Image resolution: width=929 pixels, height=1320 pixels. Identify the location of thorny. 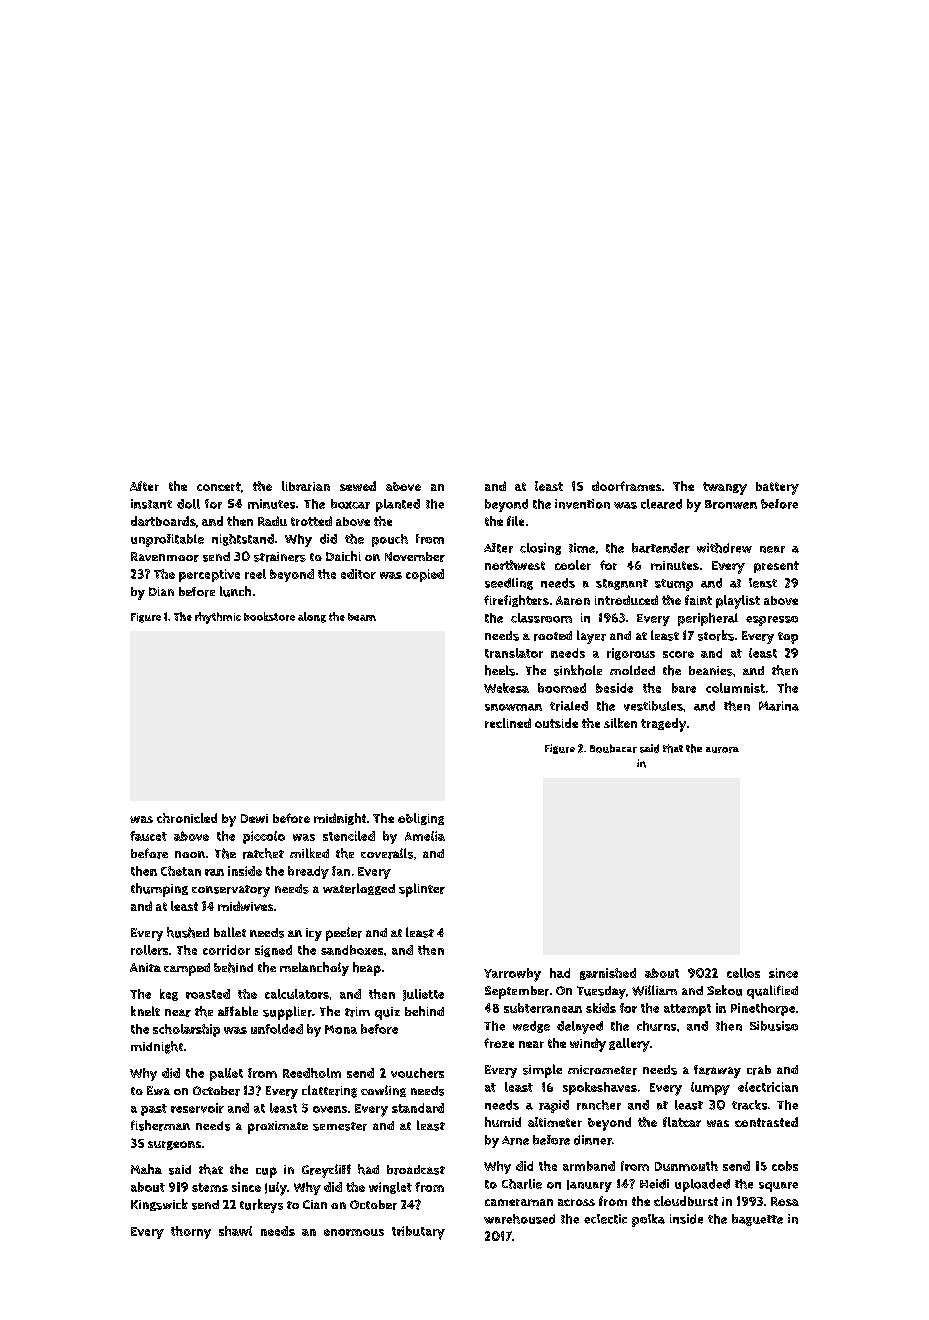
(191, 1232).
